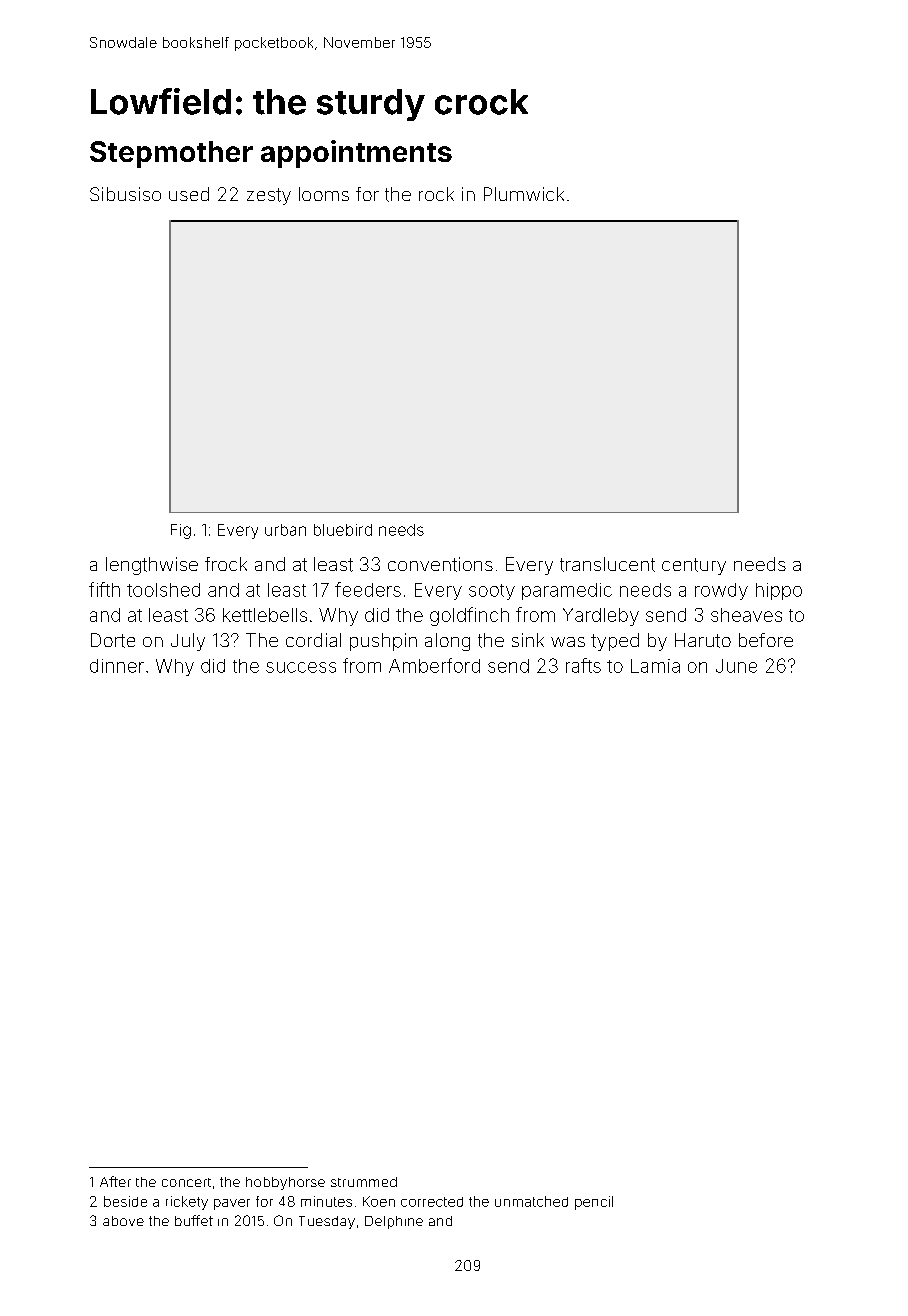  What do you see at coordinates (607, 564) in the document?
I see `translucent` at bounding box center [607, 564].
